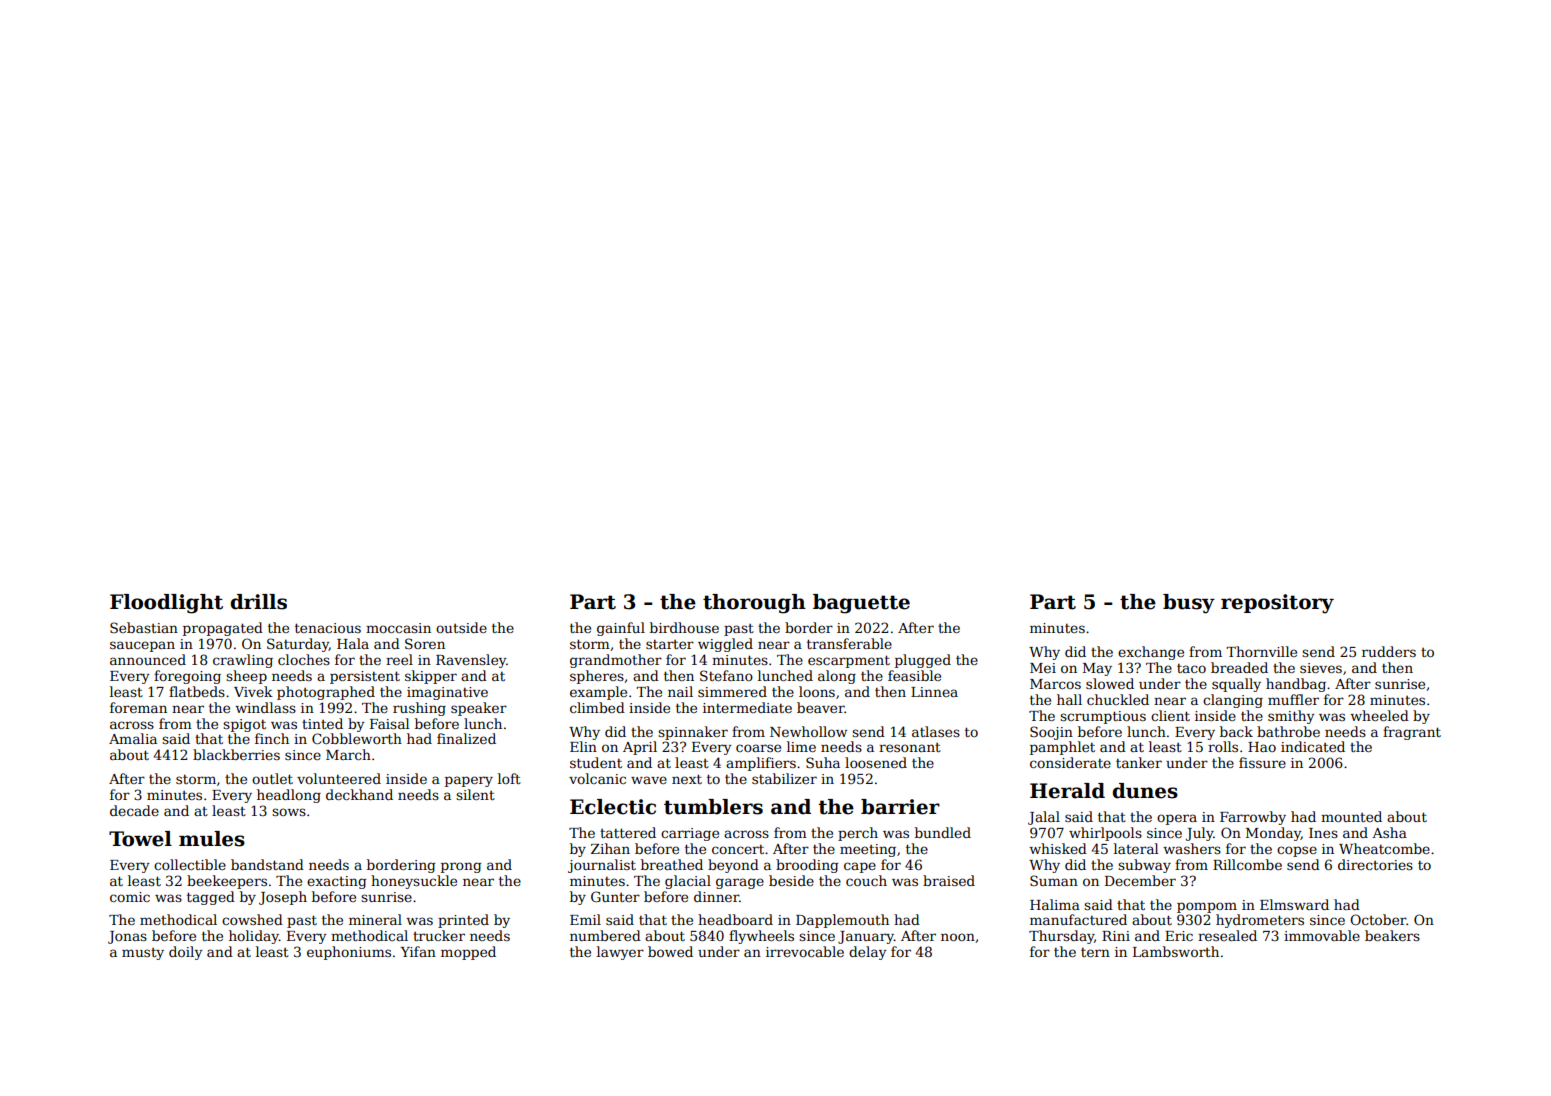  Describe the element at coordinates (289, 812) in the screenshot. I see `sows` at that location.
